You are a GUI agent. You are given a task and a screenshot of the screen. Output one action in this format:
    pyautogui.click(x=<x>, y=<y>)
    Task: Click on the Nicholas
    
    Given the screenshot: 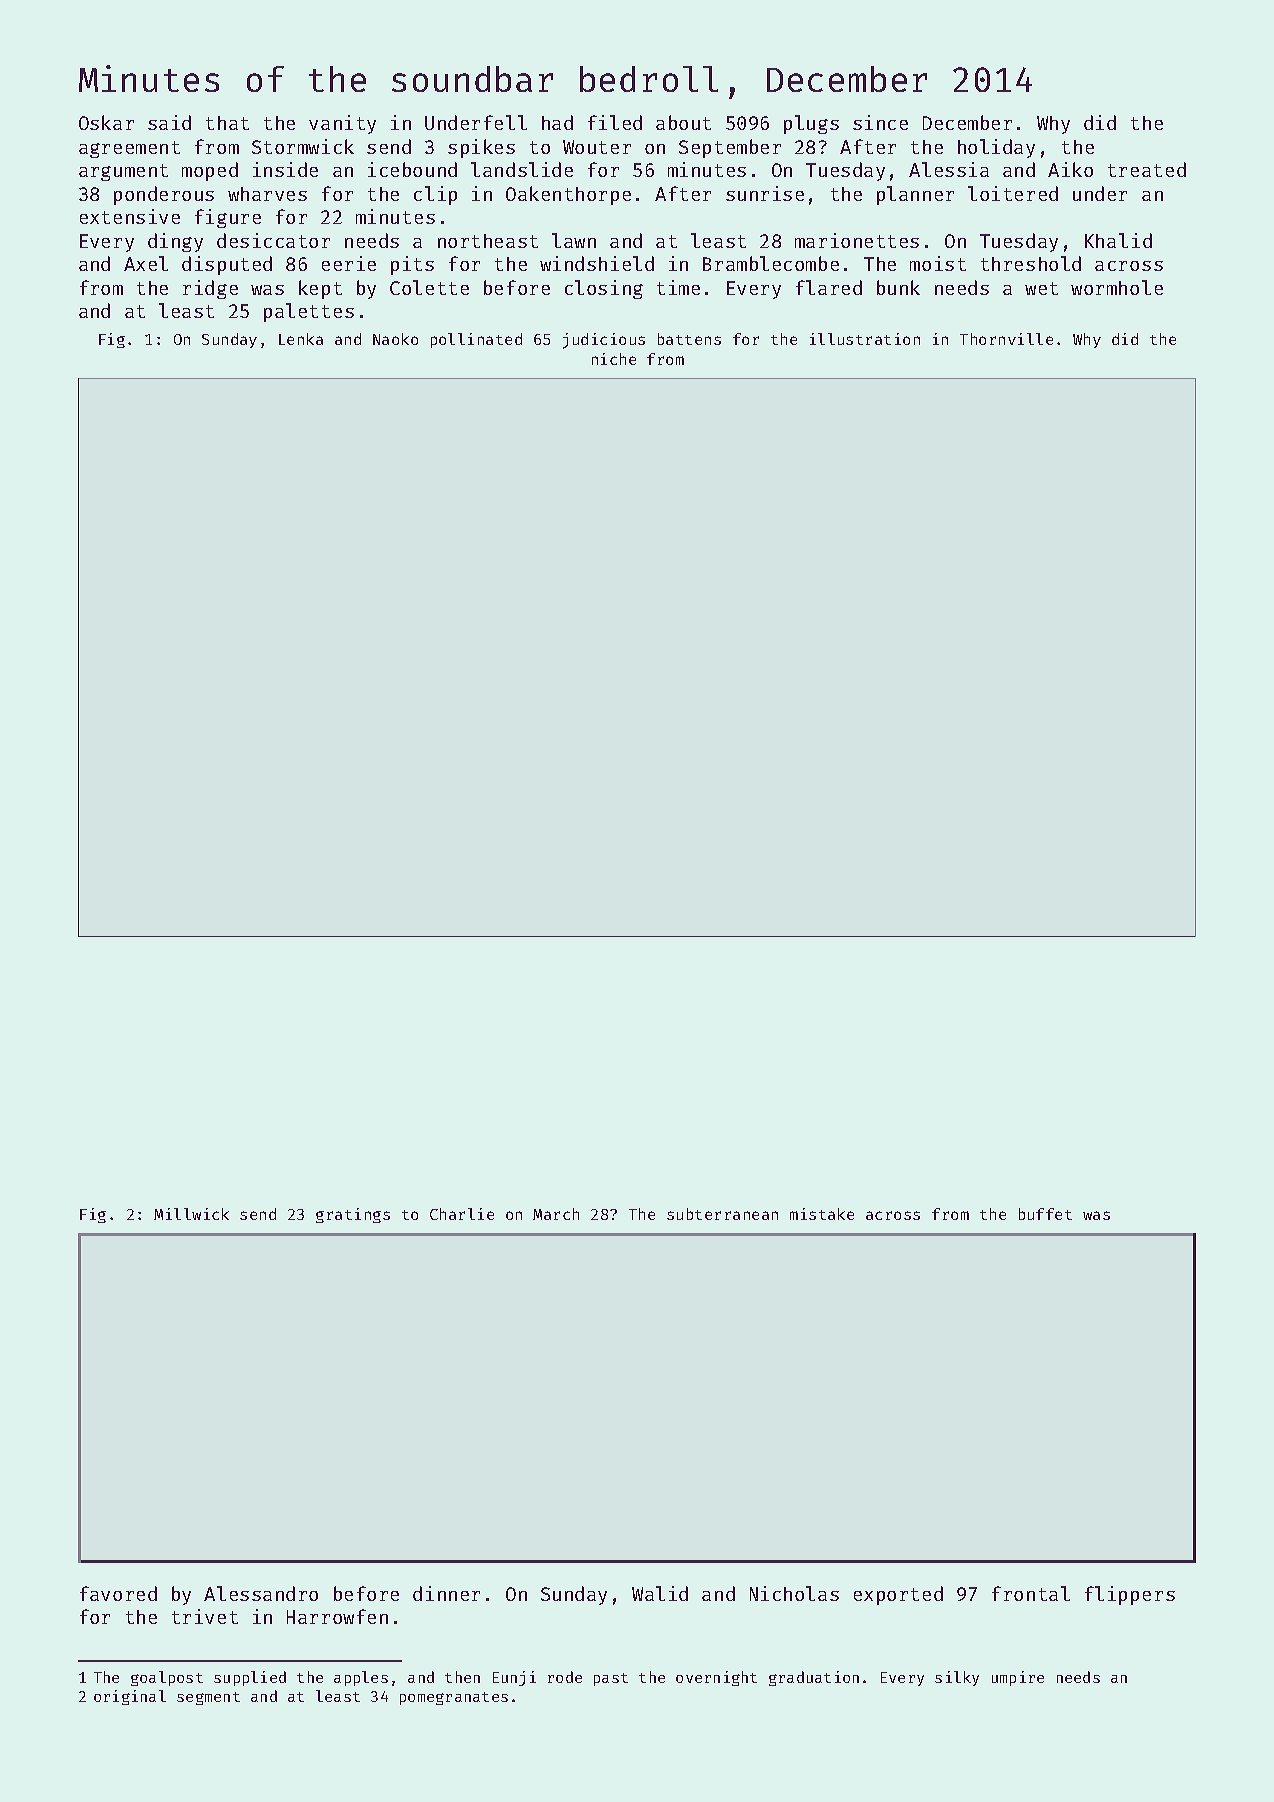 What is the action you would take?
    pyautogui.click(x=794, y=1593)
